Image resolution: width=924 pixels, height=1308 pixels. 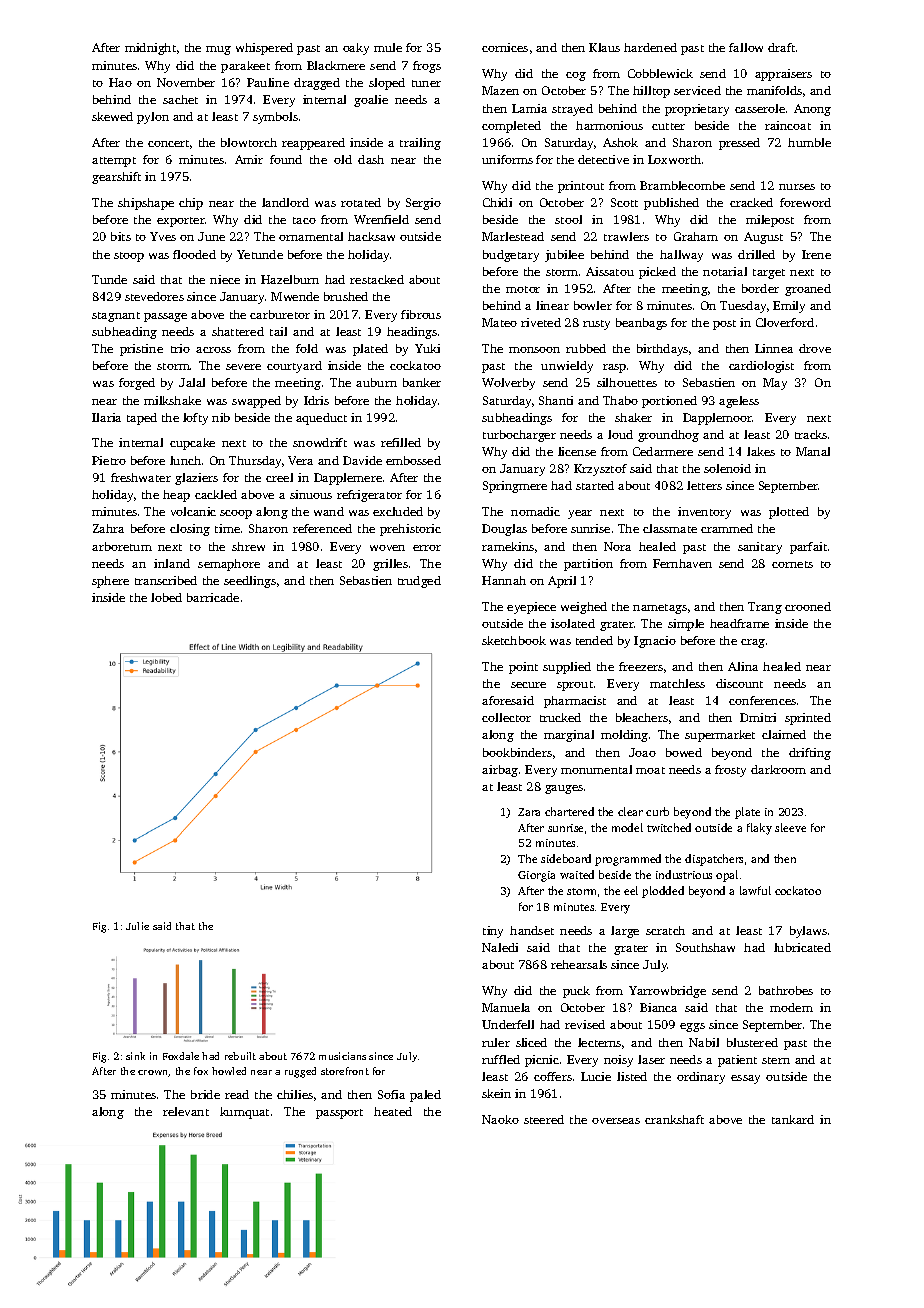 What do you see at coordinates (401, 442) in the screenshot?
I see `refilled` at bounding box center [401, 442].
